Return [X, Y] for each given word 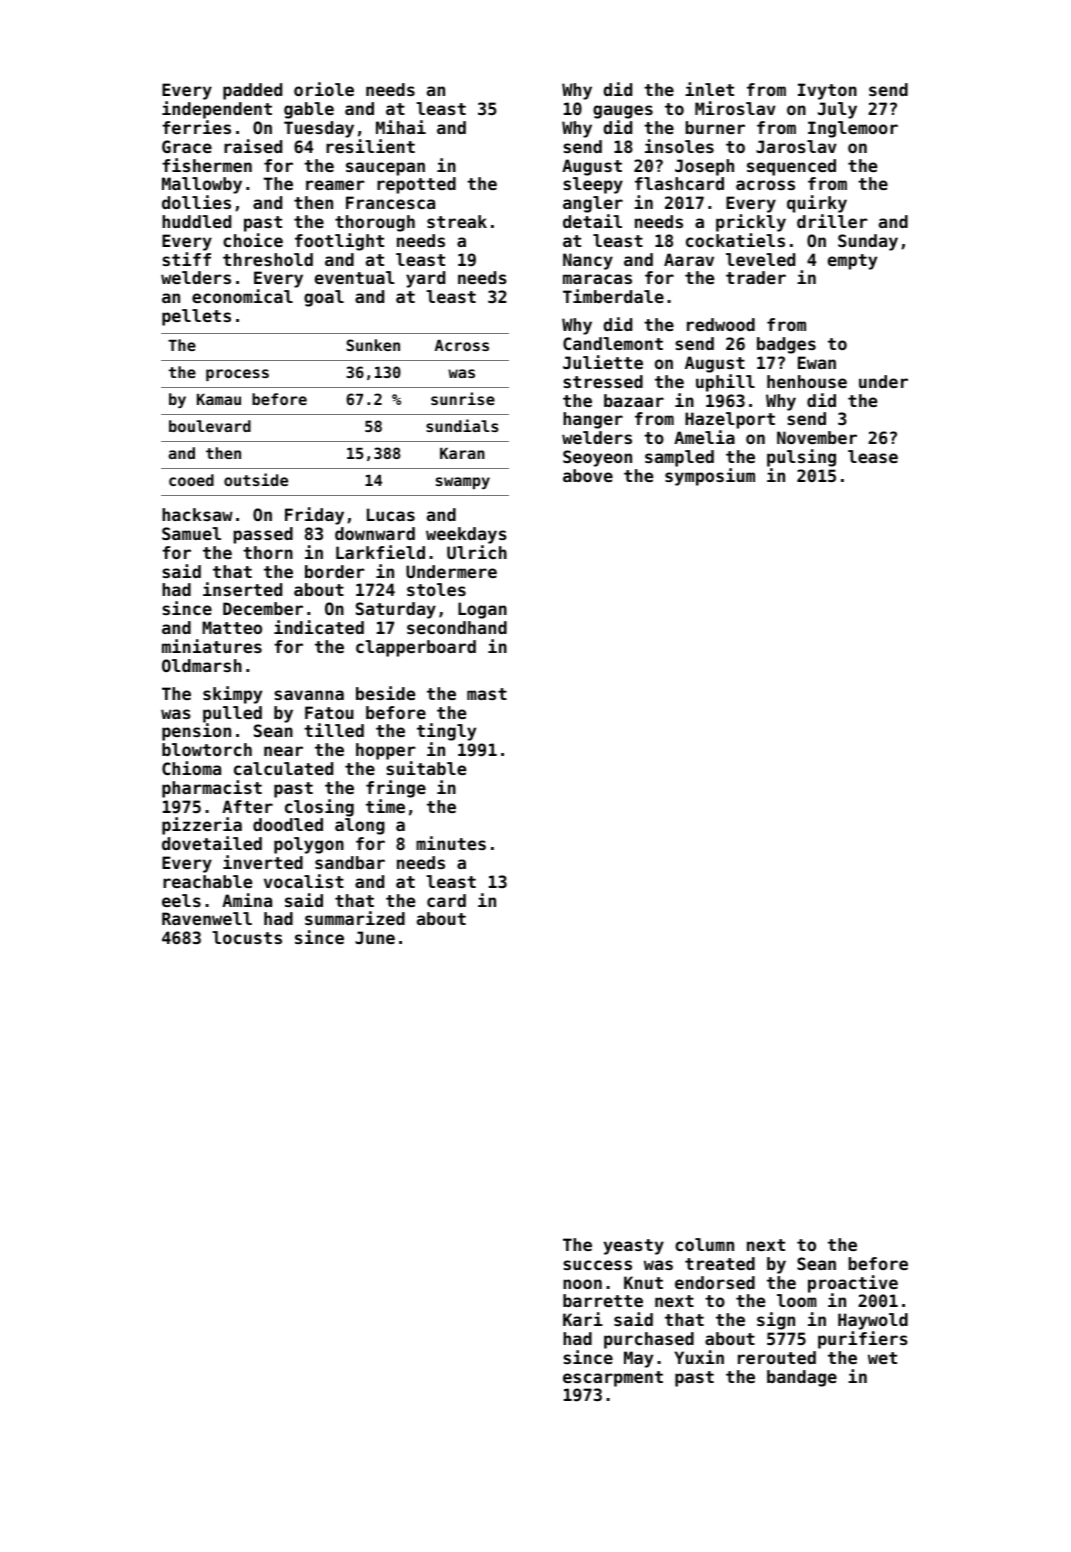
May [638, 1359]
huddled [196, 221]
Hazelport [730, 420]
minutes [451, 843]
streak [457, 221]
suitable [426, 768]
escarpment [613, 1379]
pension [196, 732]
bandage [802, 1378]
